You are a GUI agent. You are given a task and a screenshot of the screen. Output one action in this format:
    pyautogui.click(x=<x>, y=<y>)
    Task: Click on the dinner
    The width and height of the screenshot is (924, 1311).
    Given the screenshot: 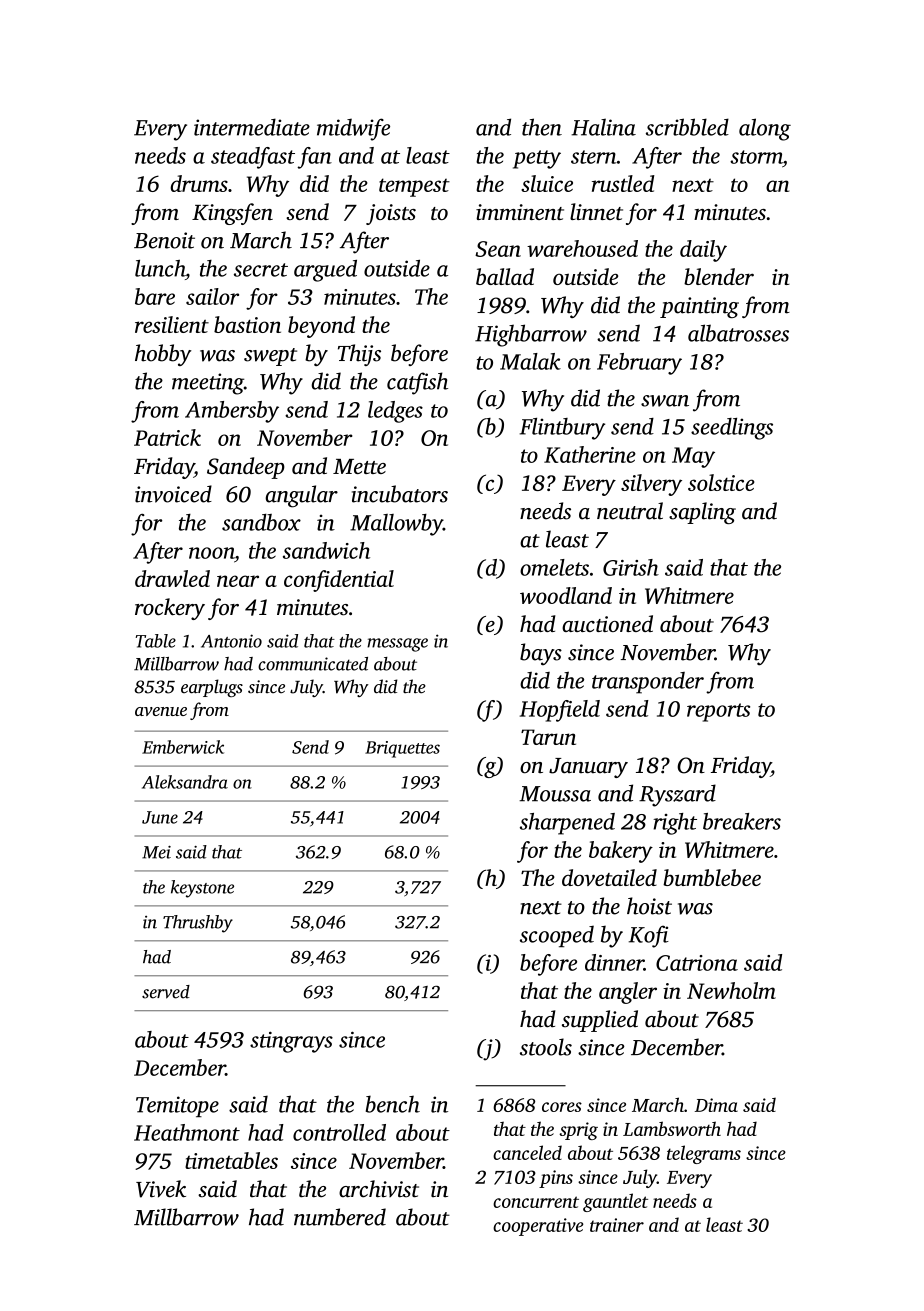 What is the action you would take?
    pyautogui.click(x=614, y=962)
